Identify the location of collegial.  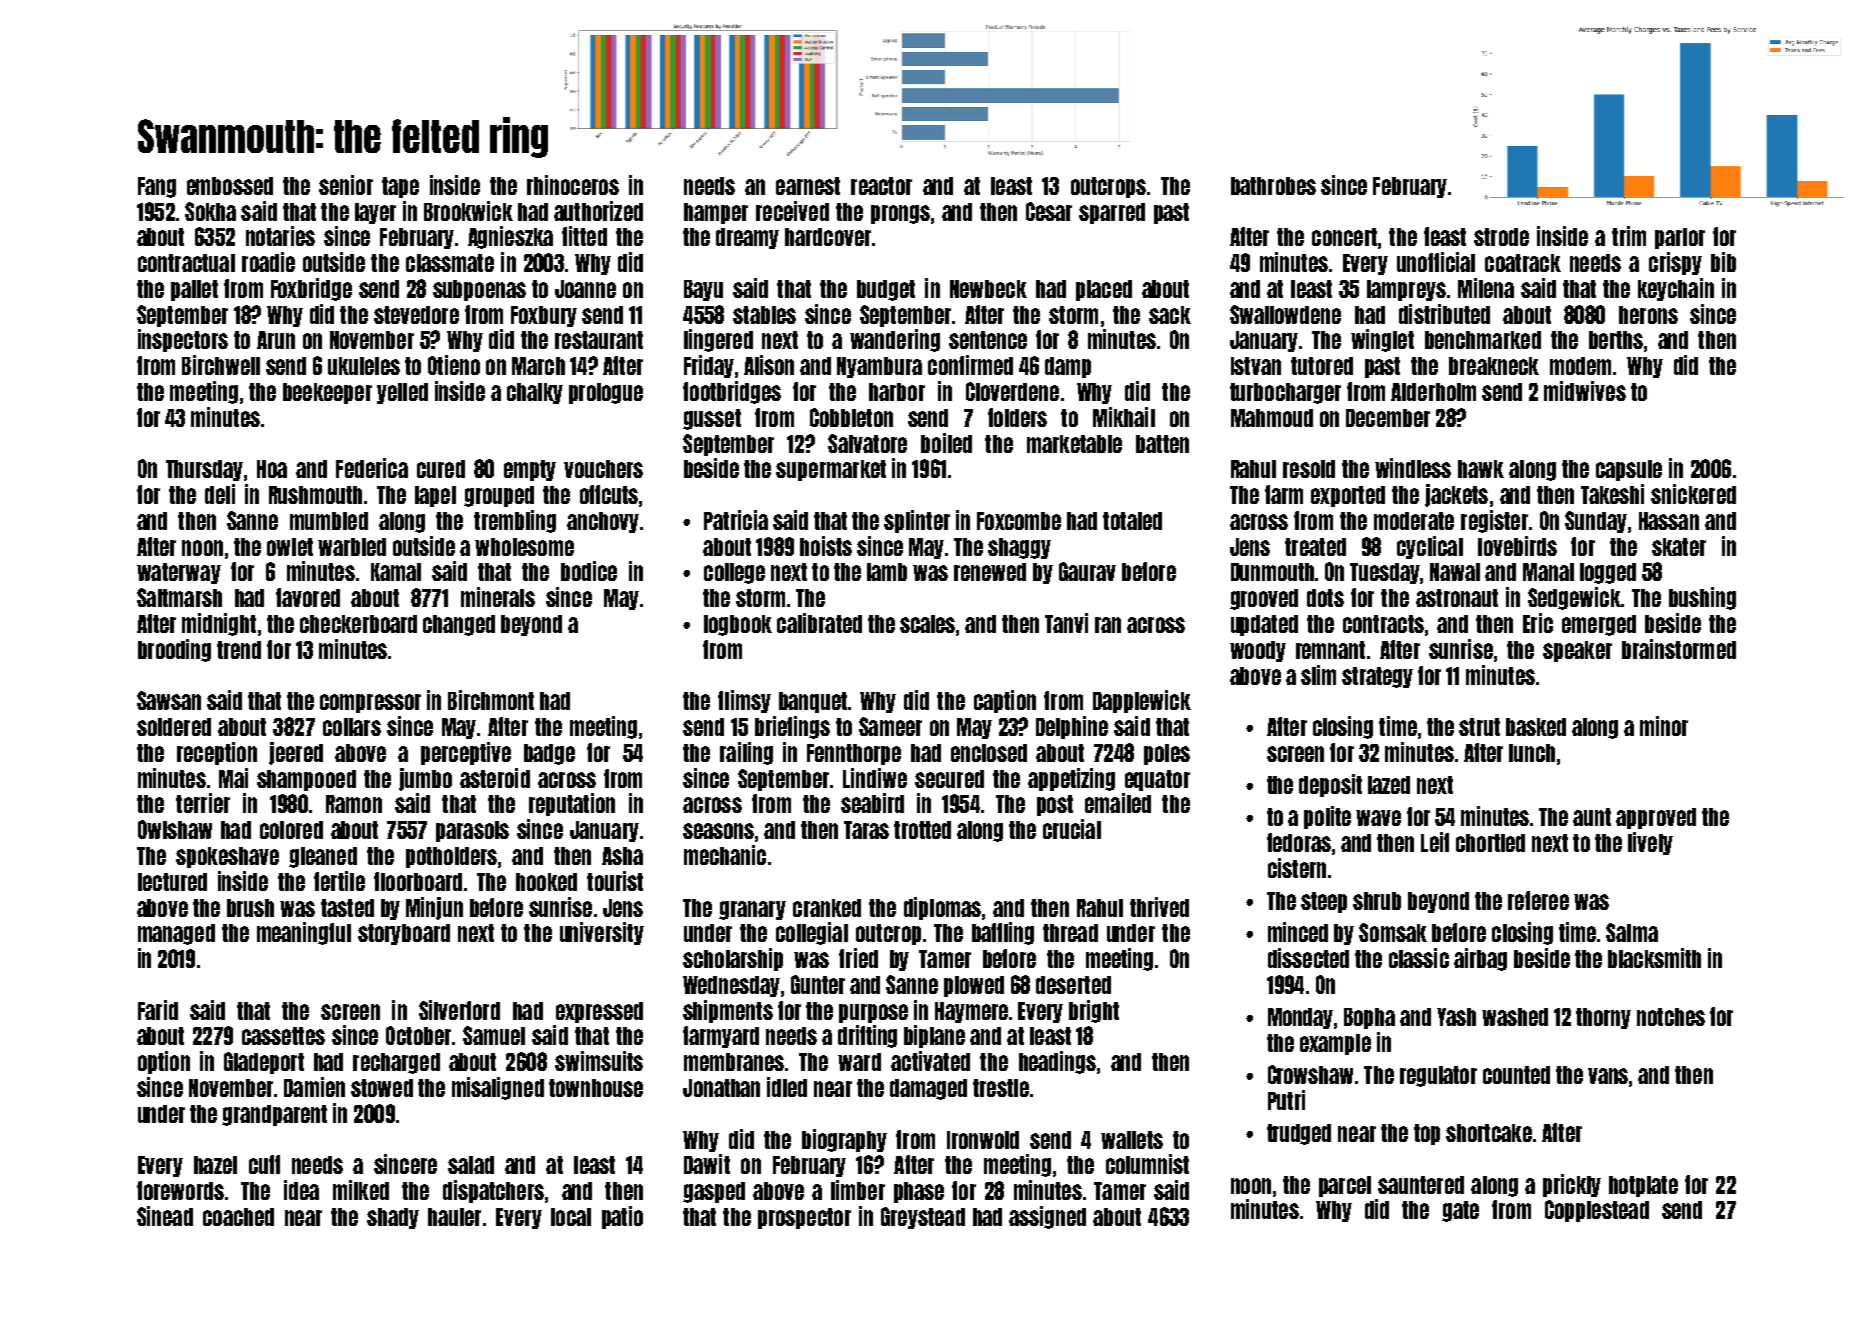
(812, 933).
